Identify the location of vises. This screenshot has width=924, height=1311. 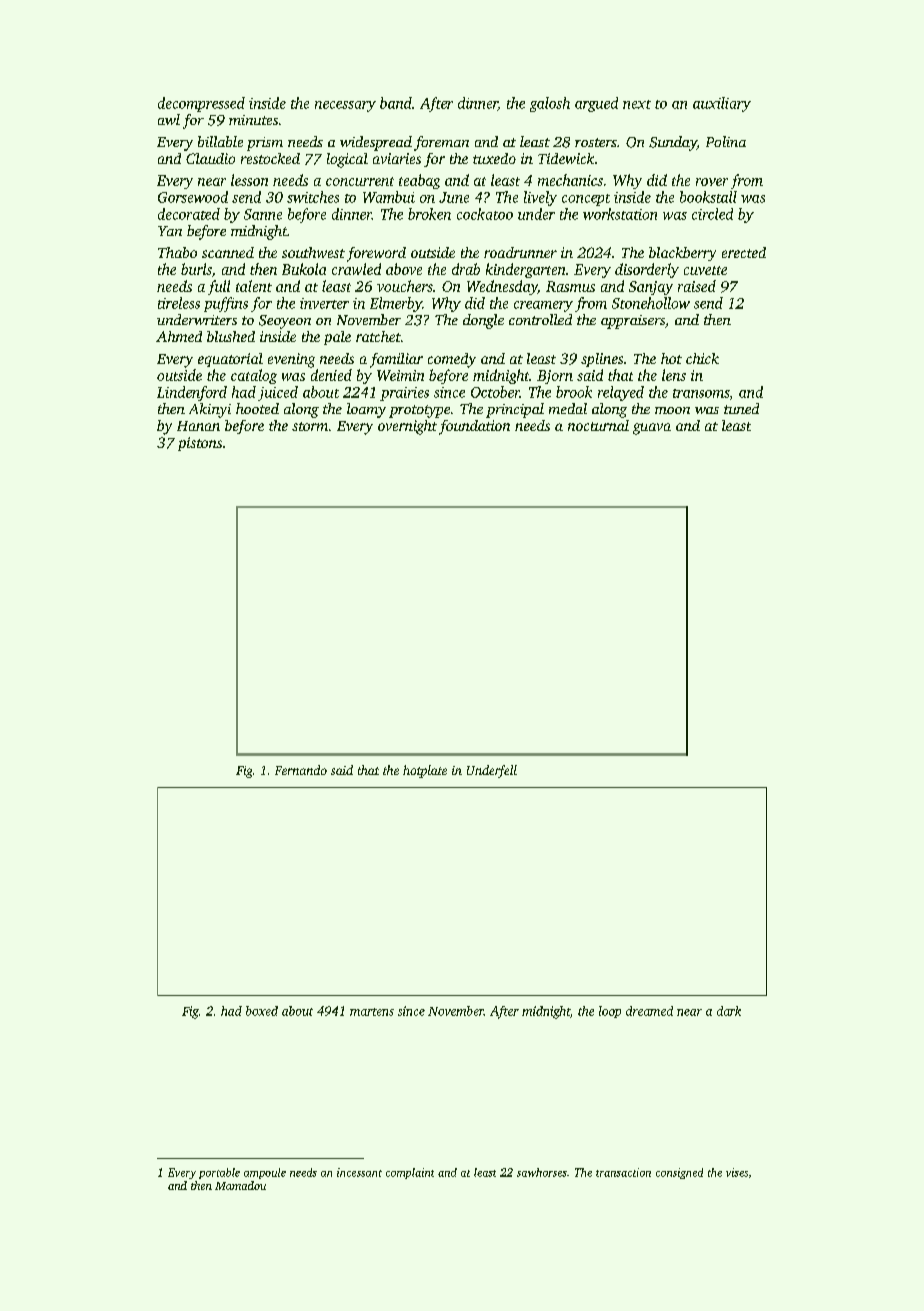
(737, 1172).
